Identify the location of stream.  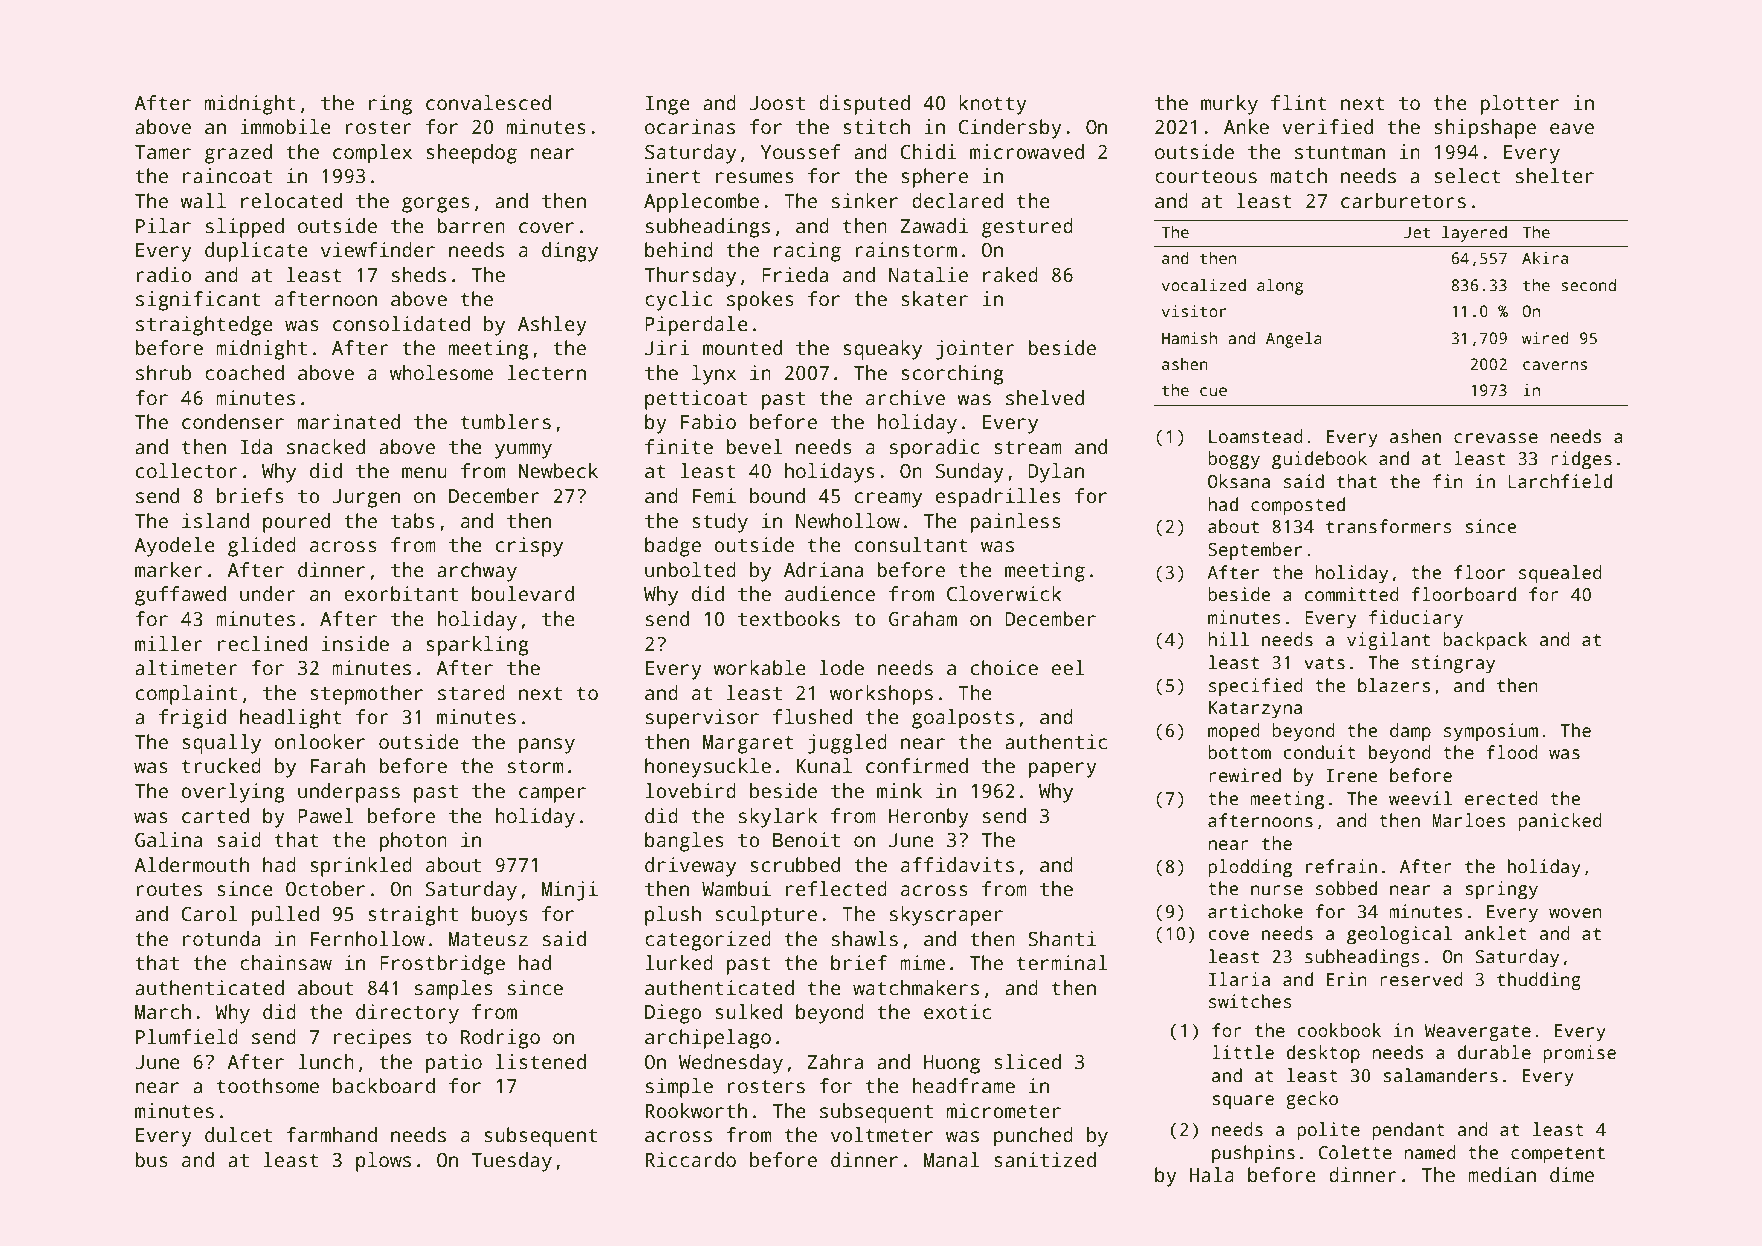
(1028, 448).
